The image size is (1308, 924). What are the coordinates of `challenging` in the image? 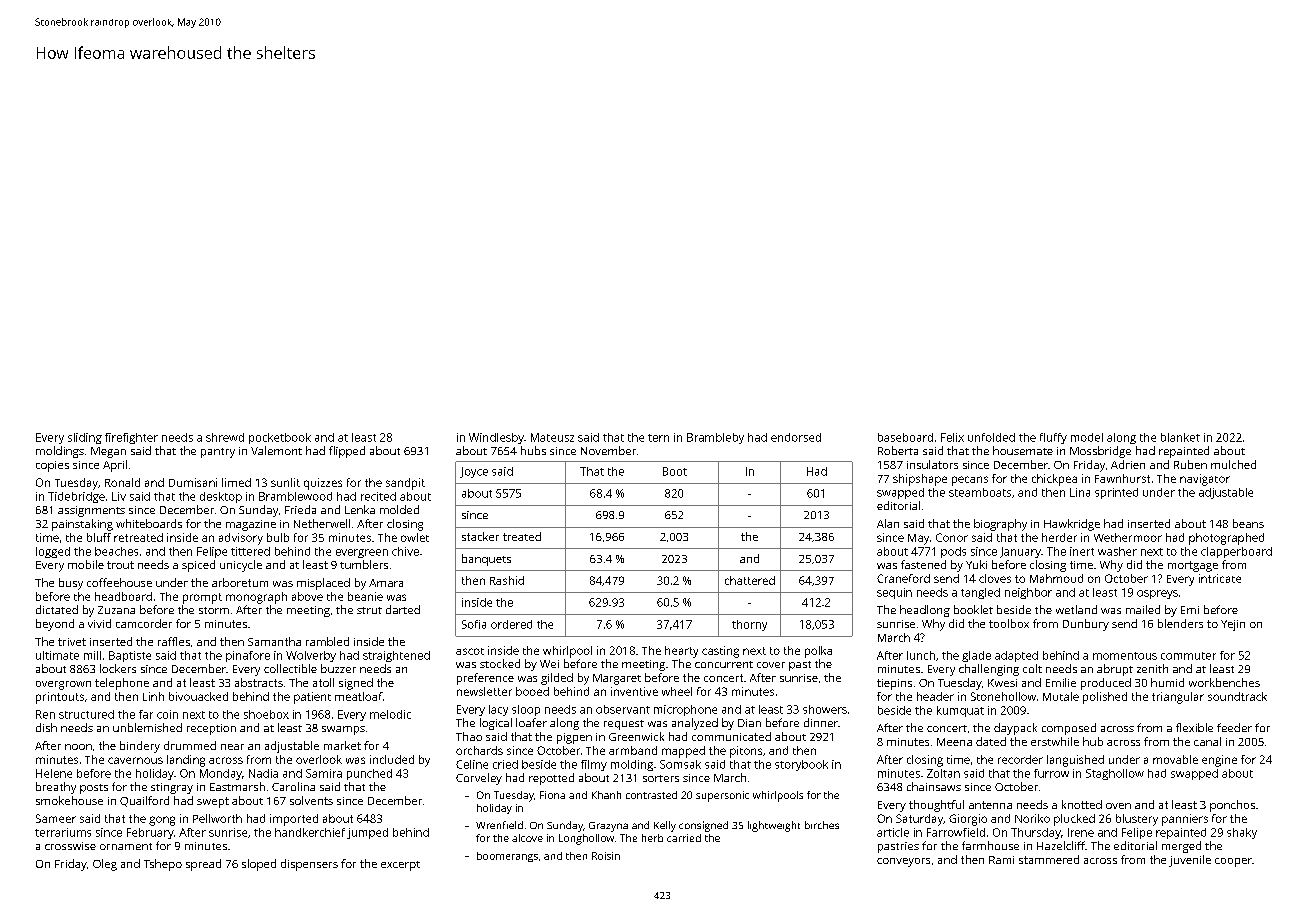 It's located at (989, 670).
